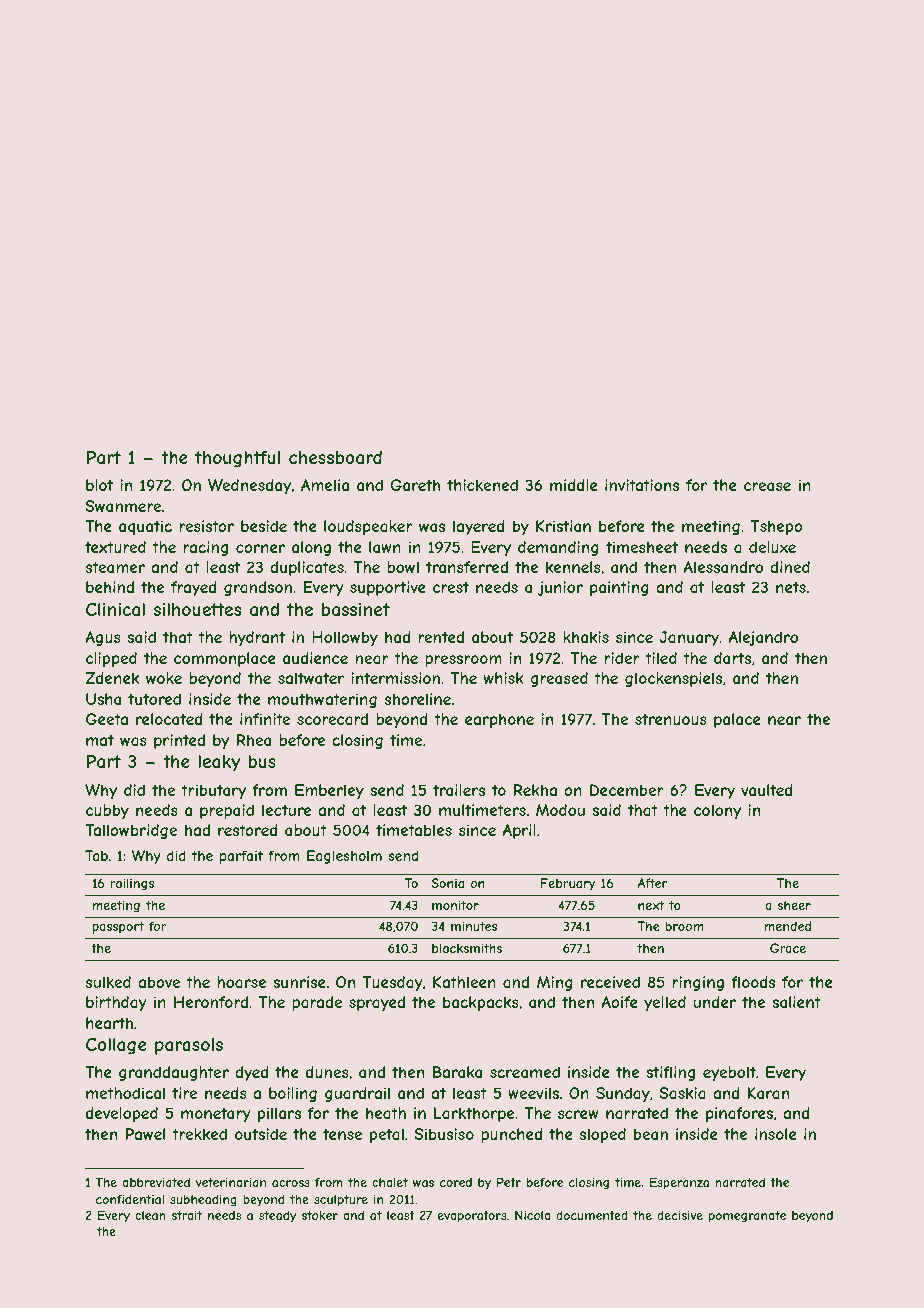 This image has height=1308, width=924. Describe the element at coordinates (237, 459) in the image. I see `thoughtful` at that location.
